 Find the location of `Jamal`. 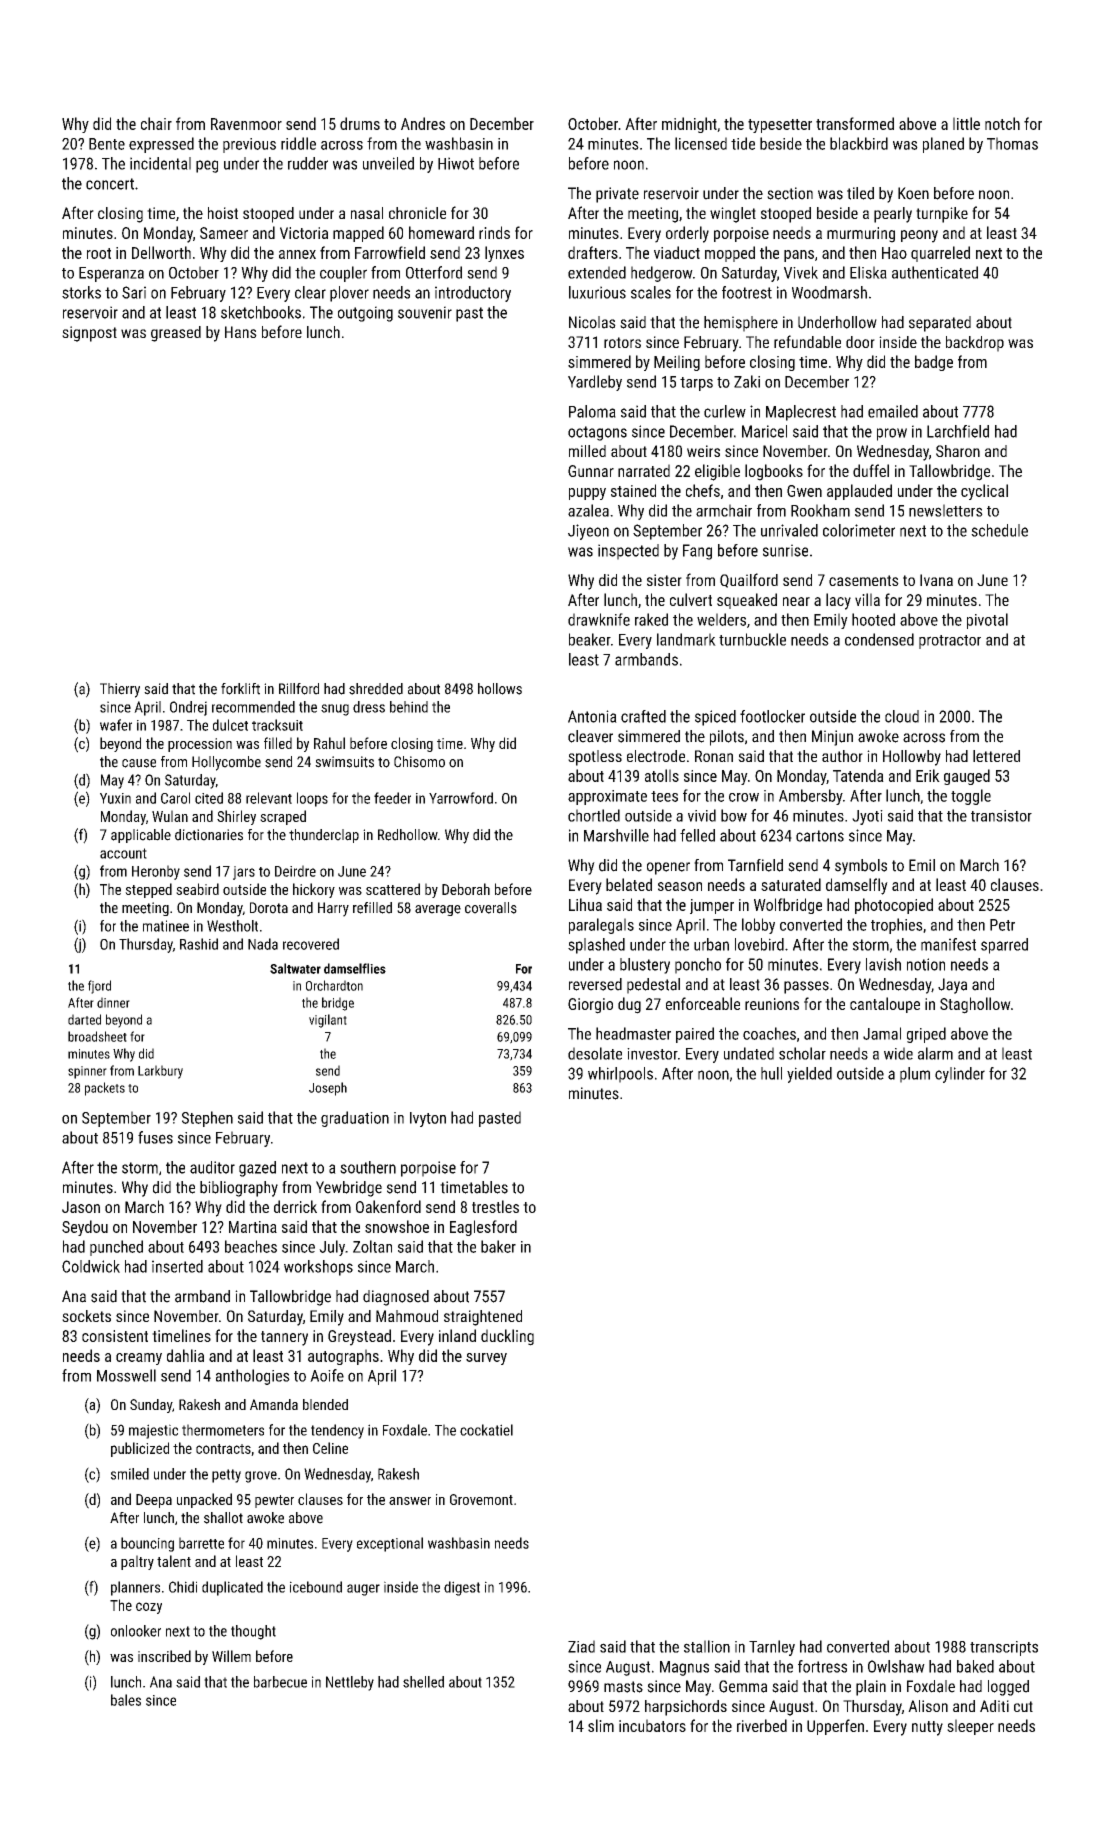

Jamal is located at coordinates (882, 1033).
